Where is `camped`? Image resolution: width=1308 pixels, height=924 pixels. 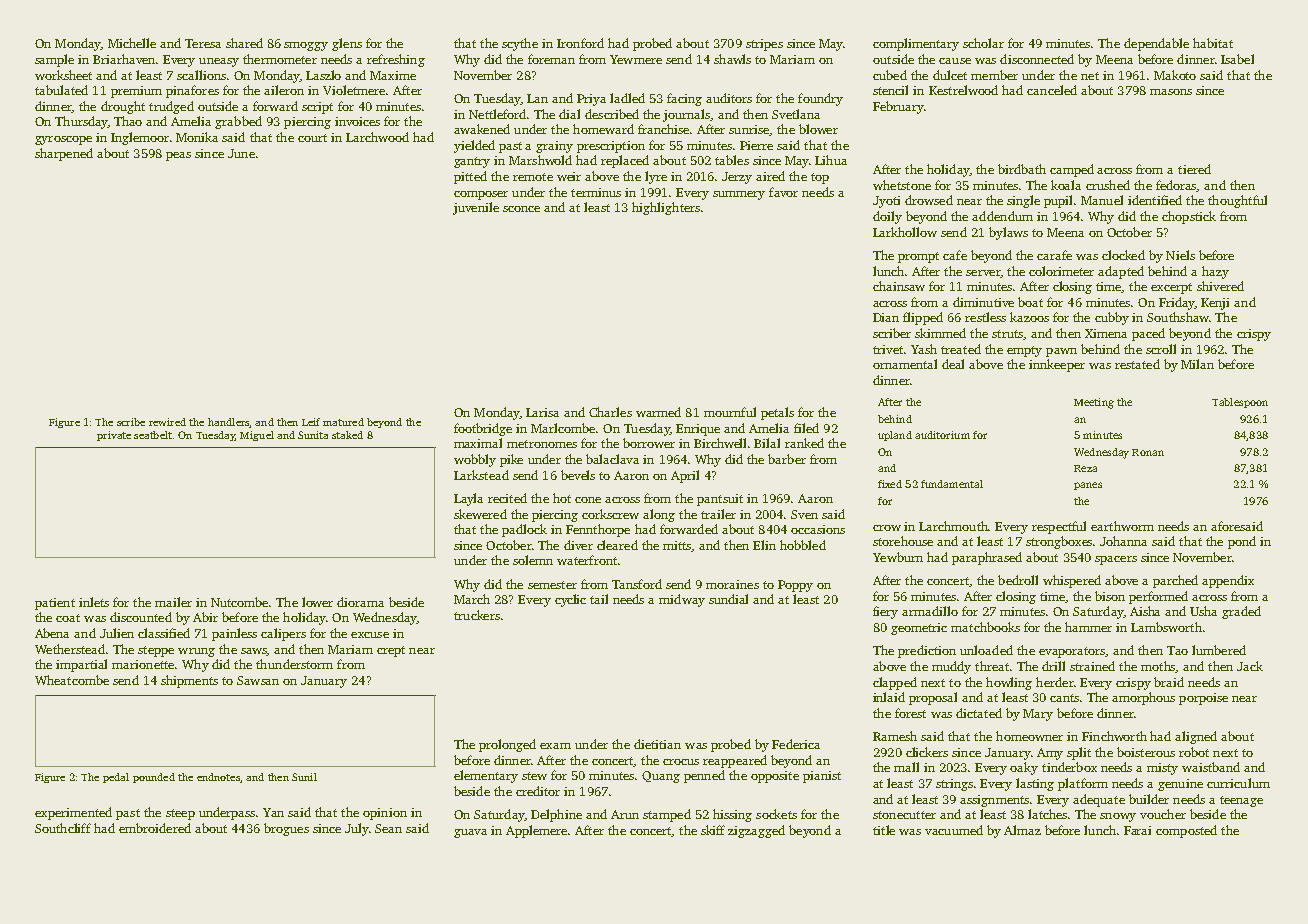 camped is located at coordinates (1072, 170).
